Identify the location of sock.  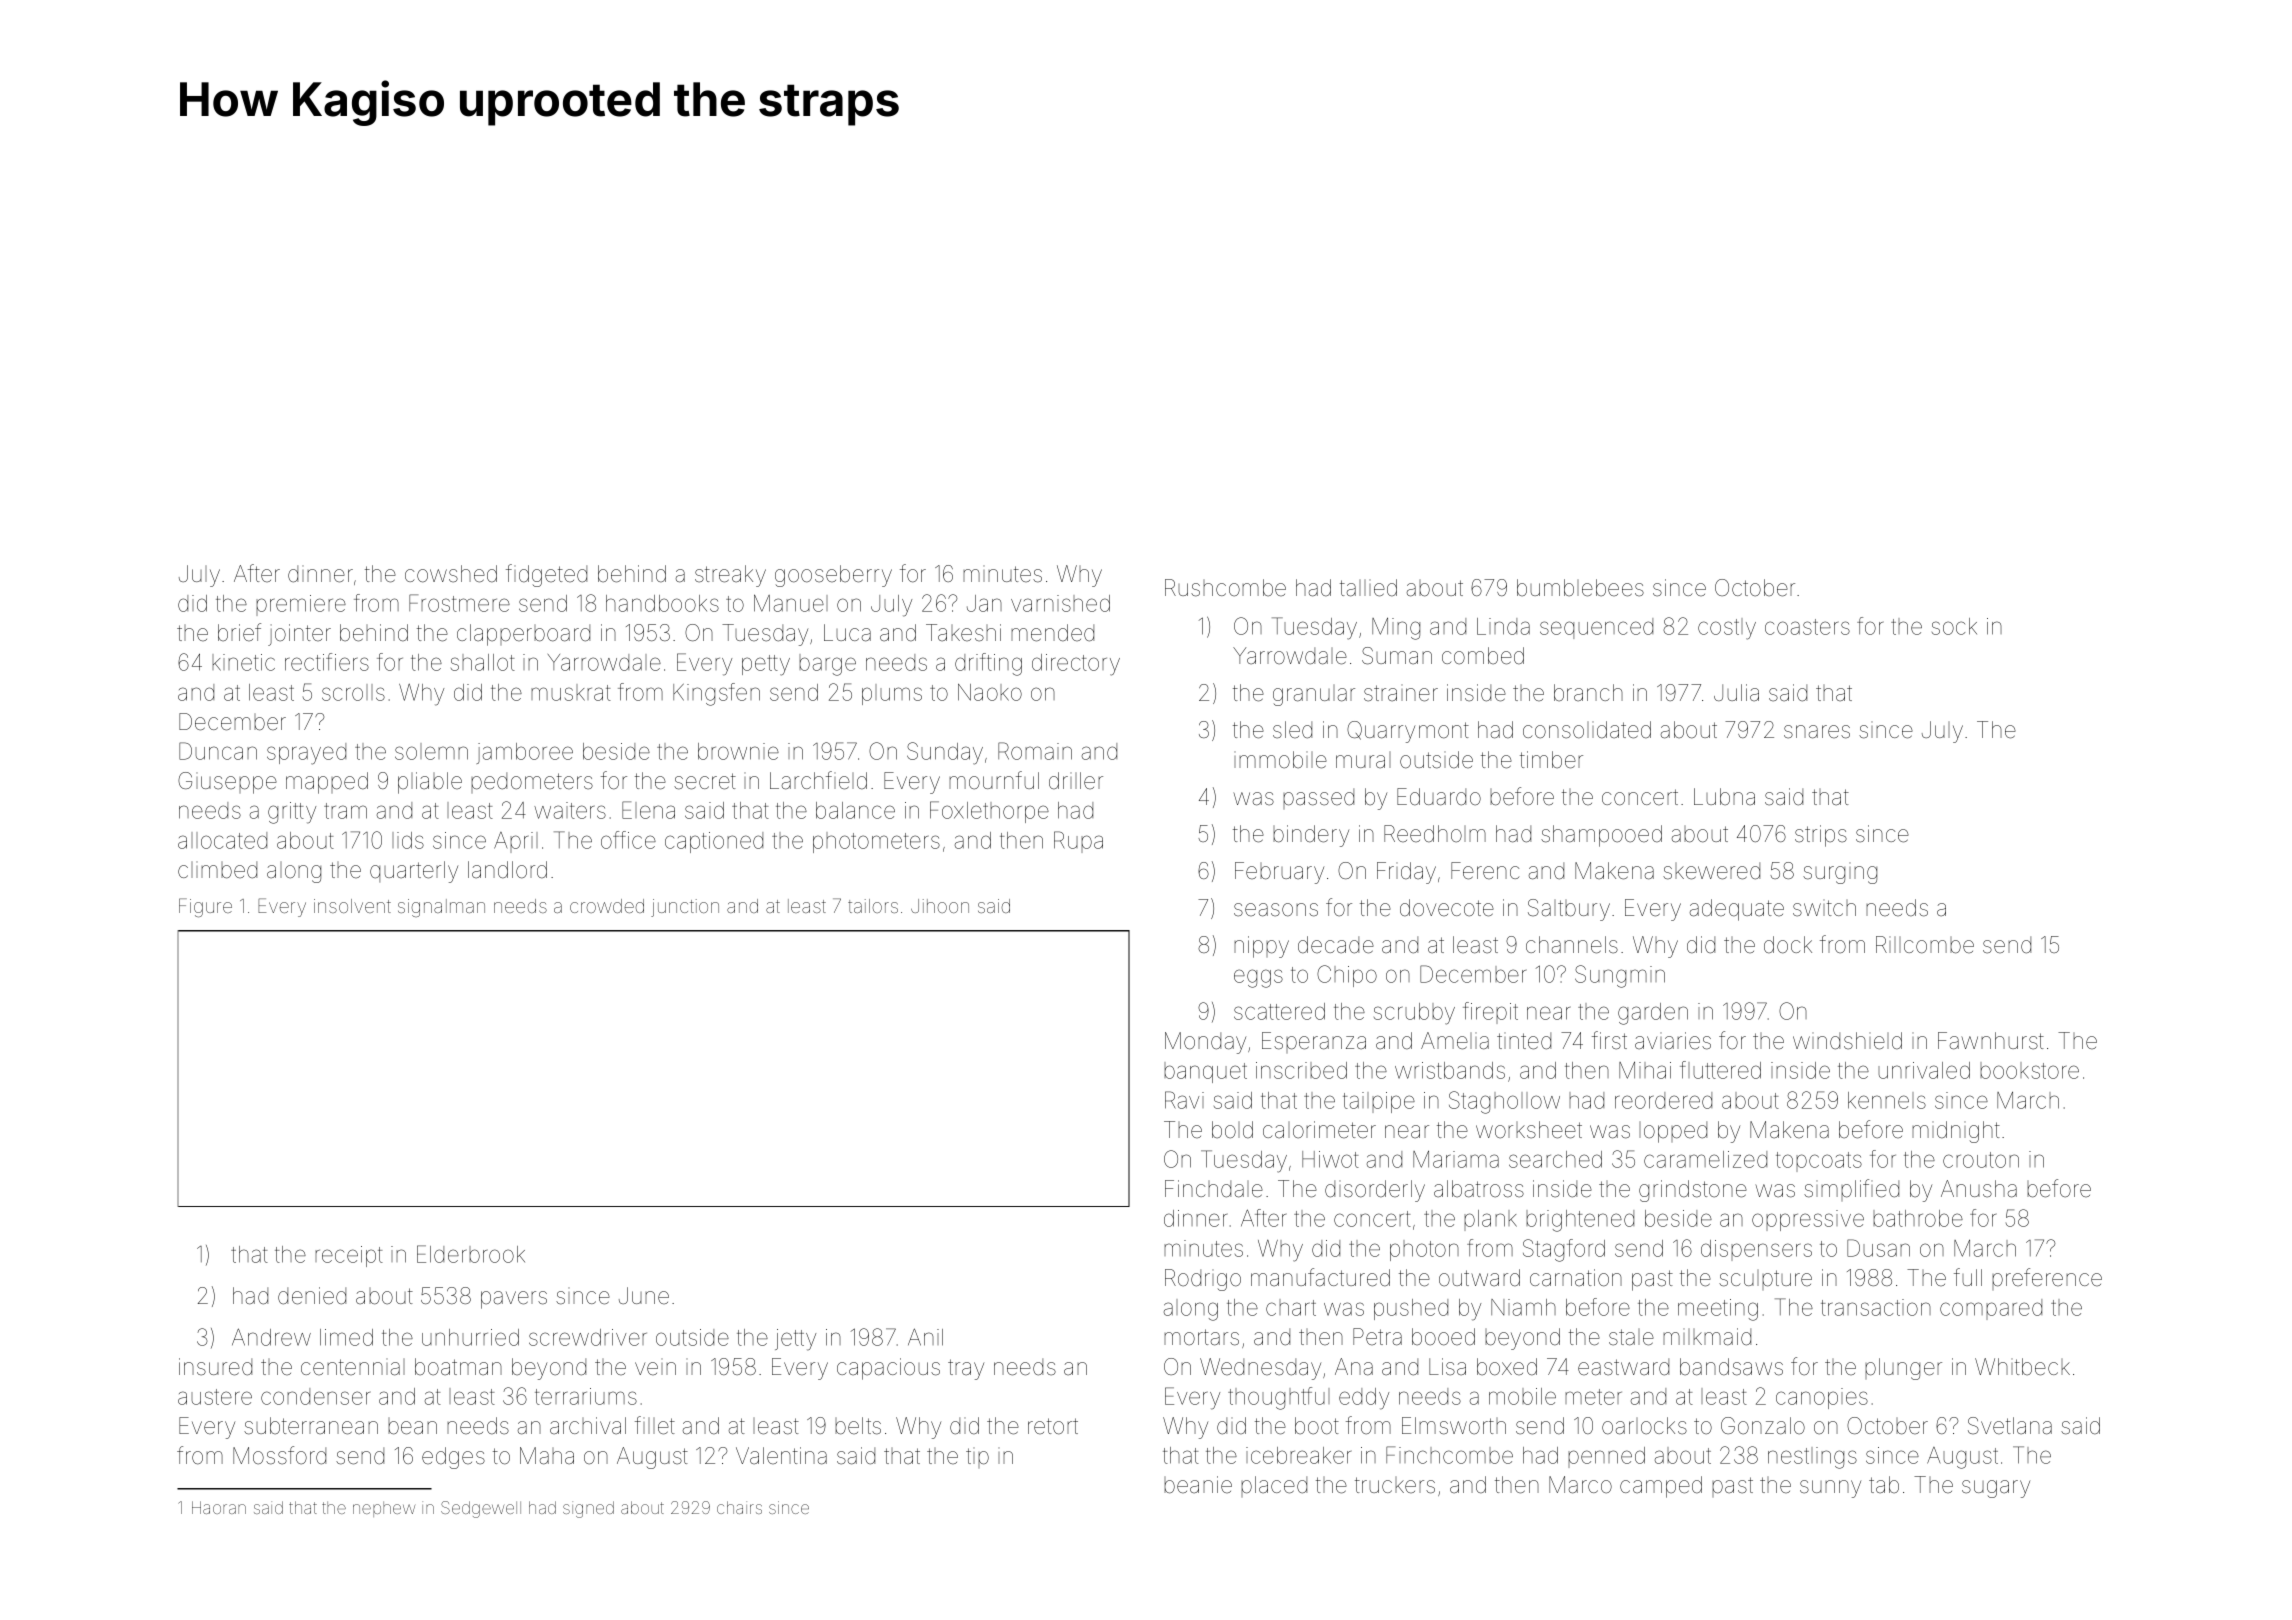
(1954, 626).
